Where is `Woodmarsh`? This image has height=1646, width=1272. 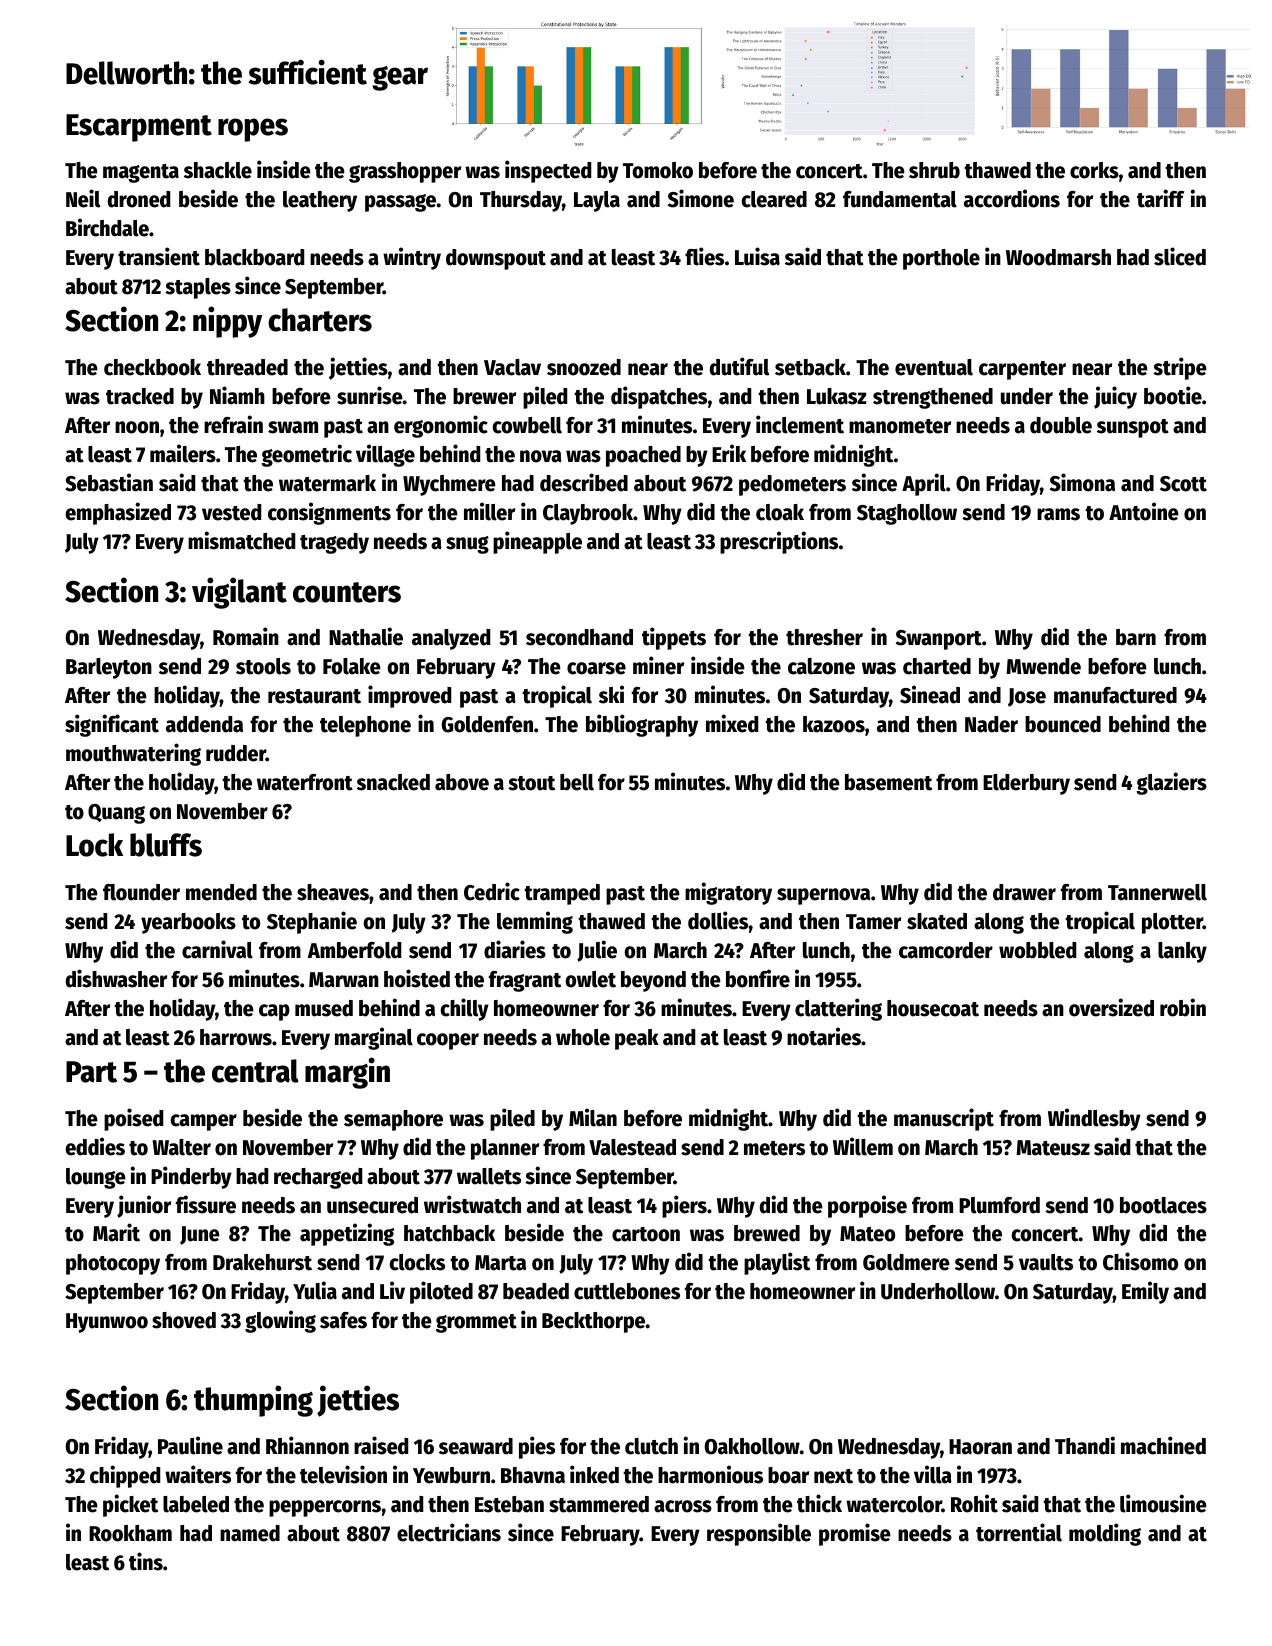 Woodmarsh is located at coordinates (1058, 257).
